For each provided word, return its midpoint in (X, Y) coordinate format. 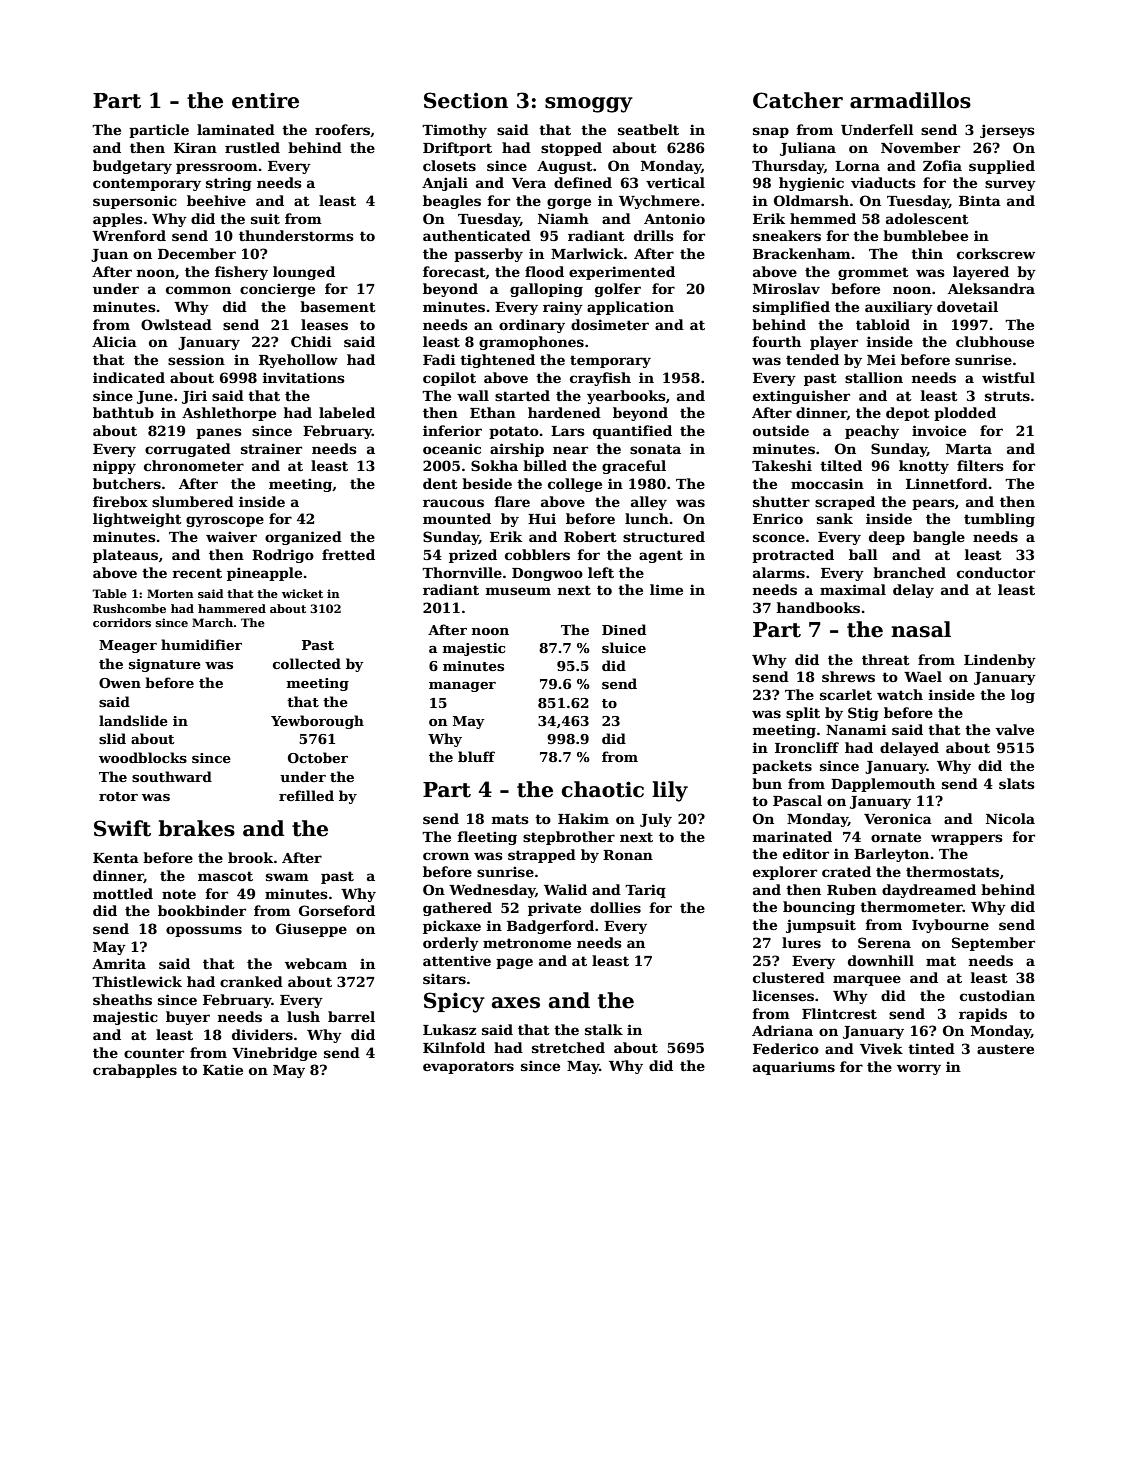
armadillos (910, 100)
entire (265, 100)
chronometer (194, 465)
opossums (204, 931)
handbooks (818, 607)
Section (466, 100)
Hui (542, 518)
